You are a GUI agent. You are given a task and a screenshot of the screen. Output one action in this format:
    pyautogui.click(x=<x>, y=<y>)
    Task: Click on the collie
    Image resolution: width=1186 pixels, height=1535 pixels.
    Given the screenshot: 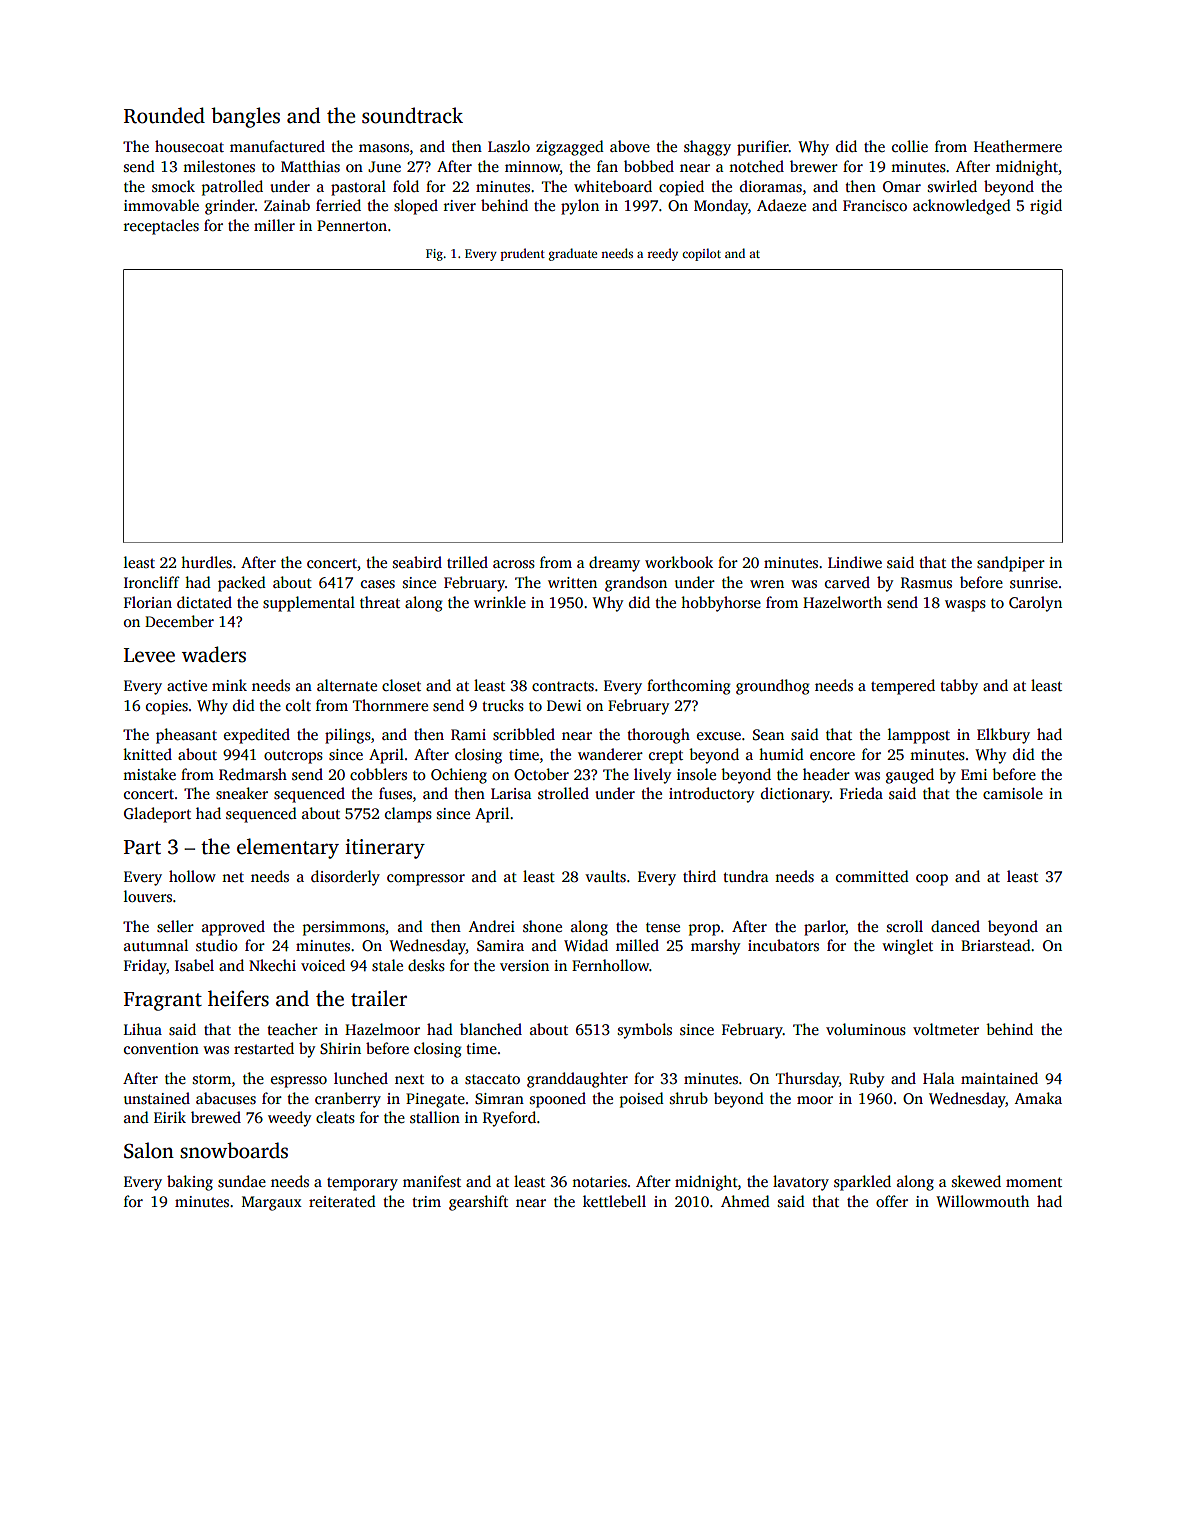 What is the action you would take?
    pyautogui.click(x=910, y=146)
